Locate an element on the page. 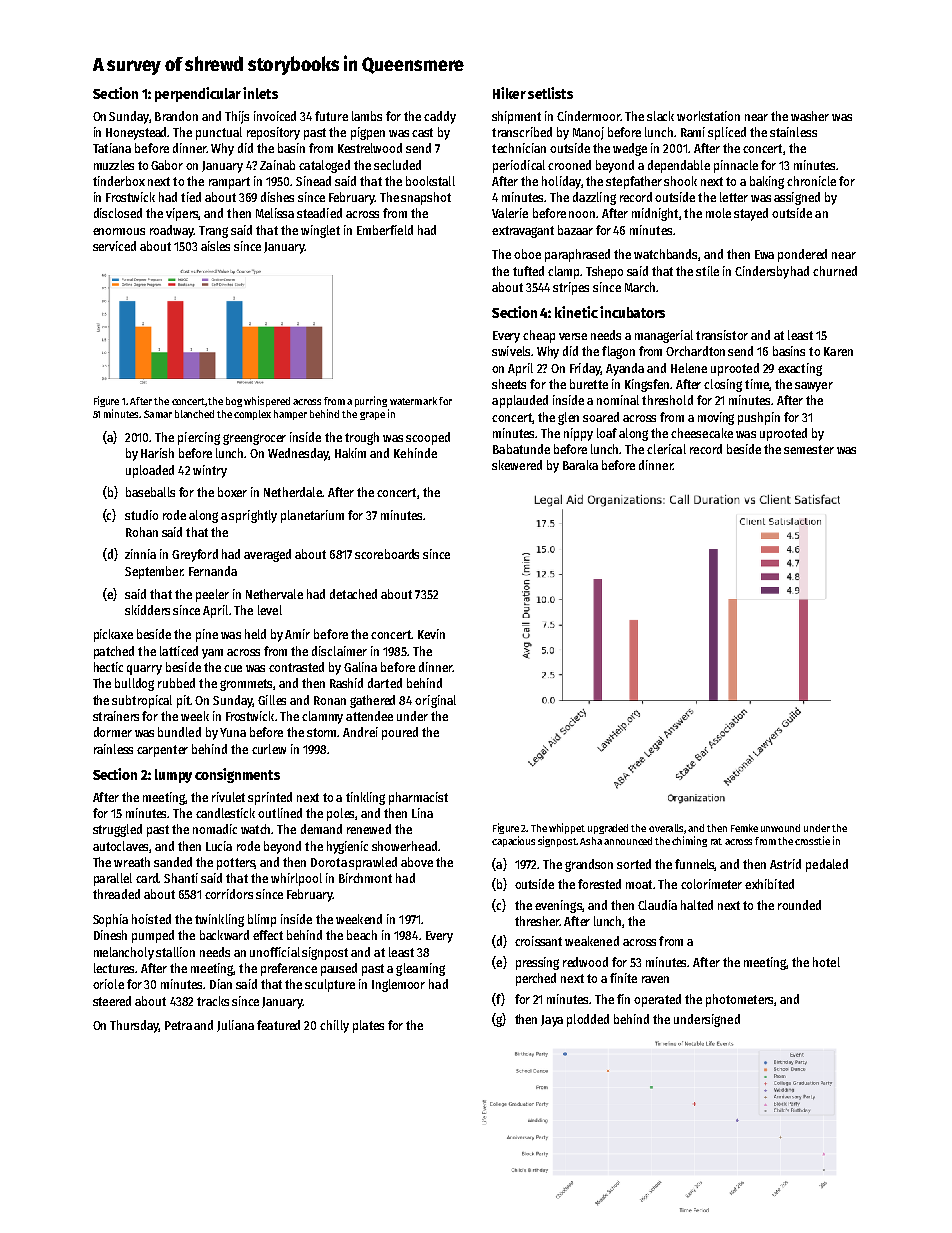 This document has height=1233, width=952. original is located at coordinates (435, 701).
